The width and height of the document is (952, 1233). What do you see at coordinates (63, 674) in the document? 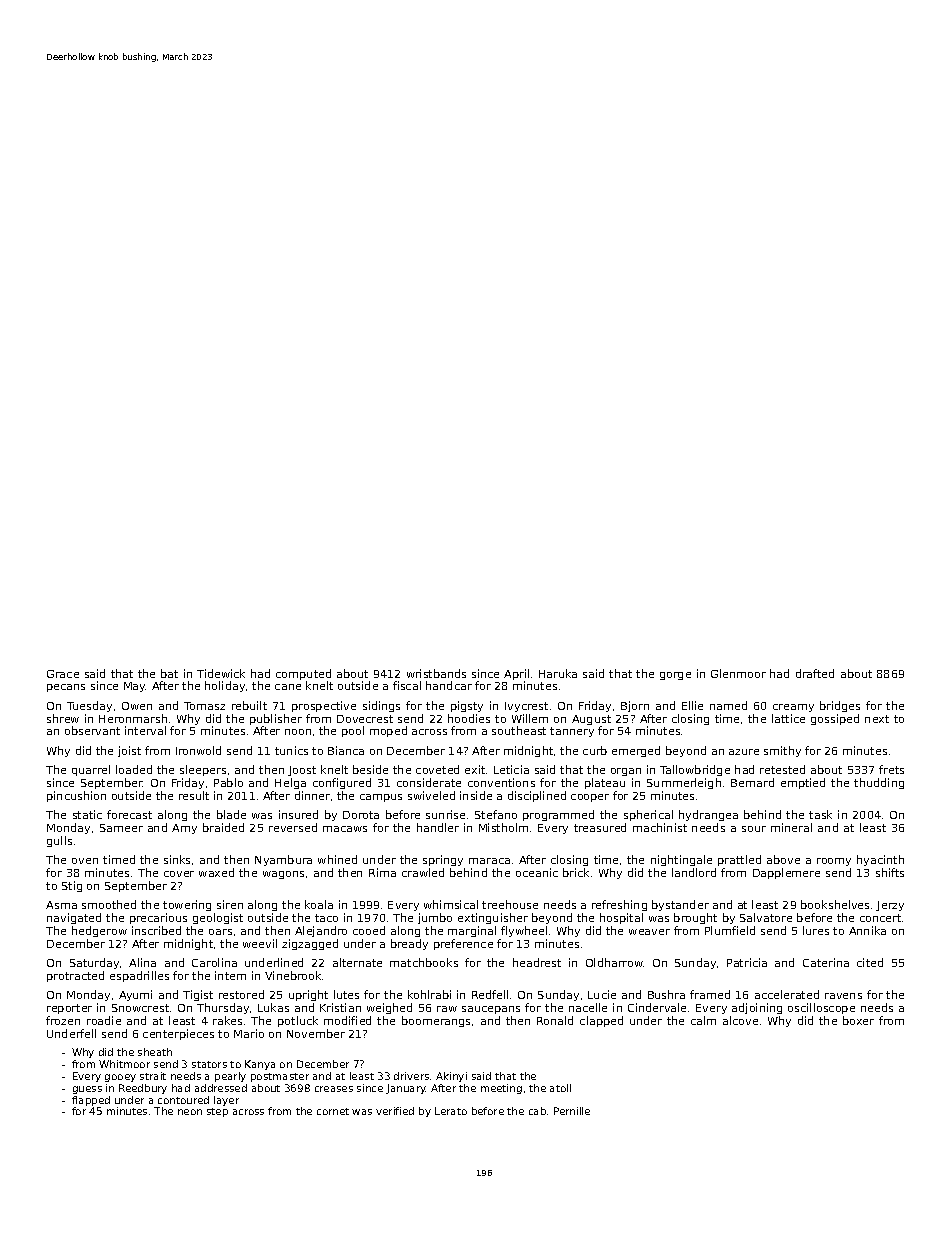
I see `Grace` at bounding box center [63, 674].
